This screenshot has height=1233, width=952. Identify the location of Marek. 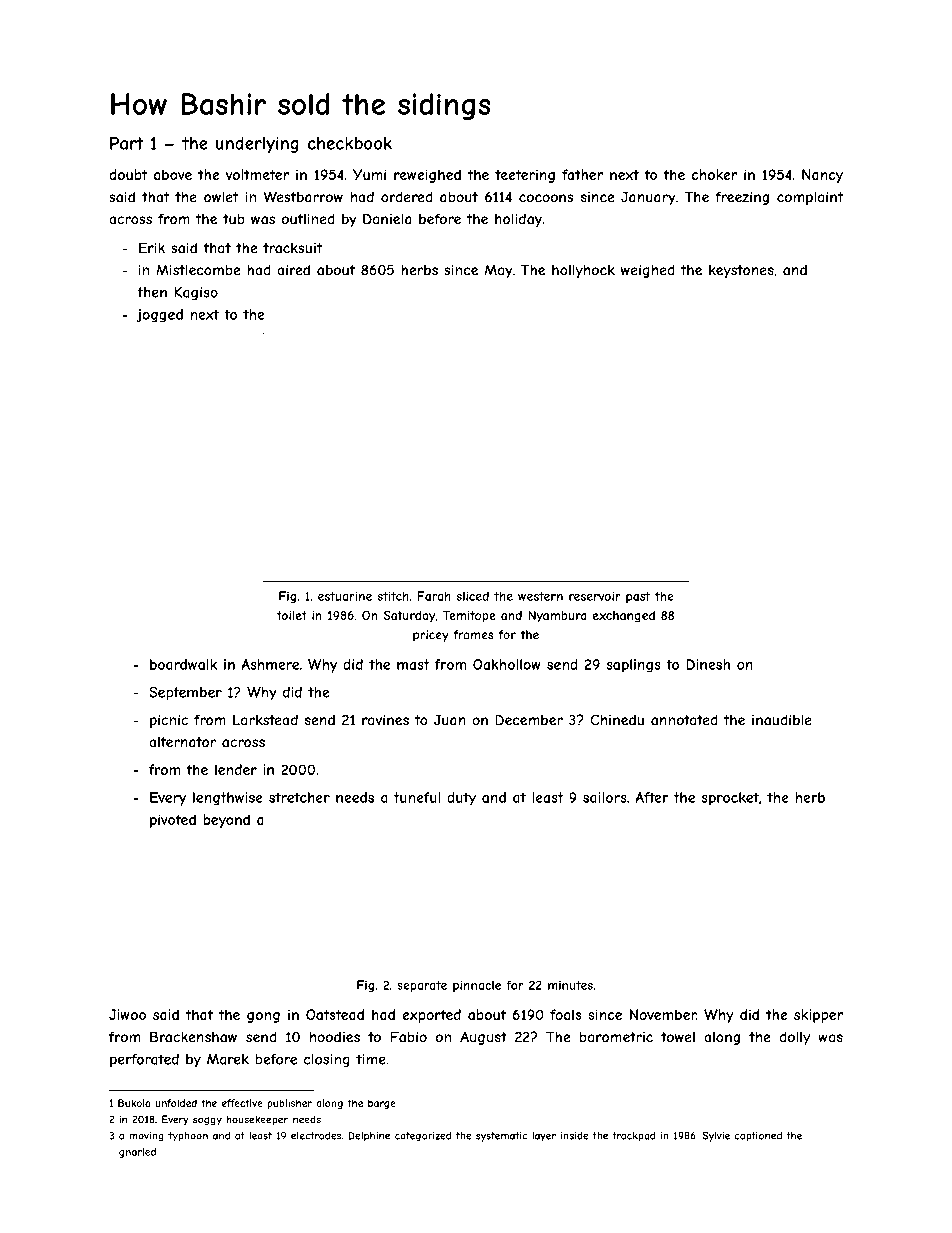
(228, 1059).
